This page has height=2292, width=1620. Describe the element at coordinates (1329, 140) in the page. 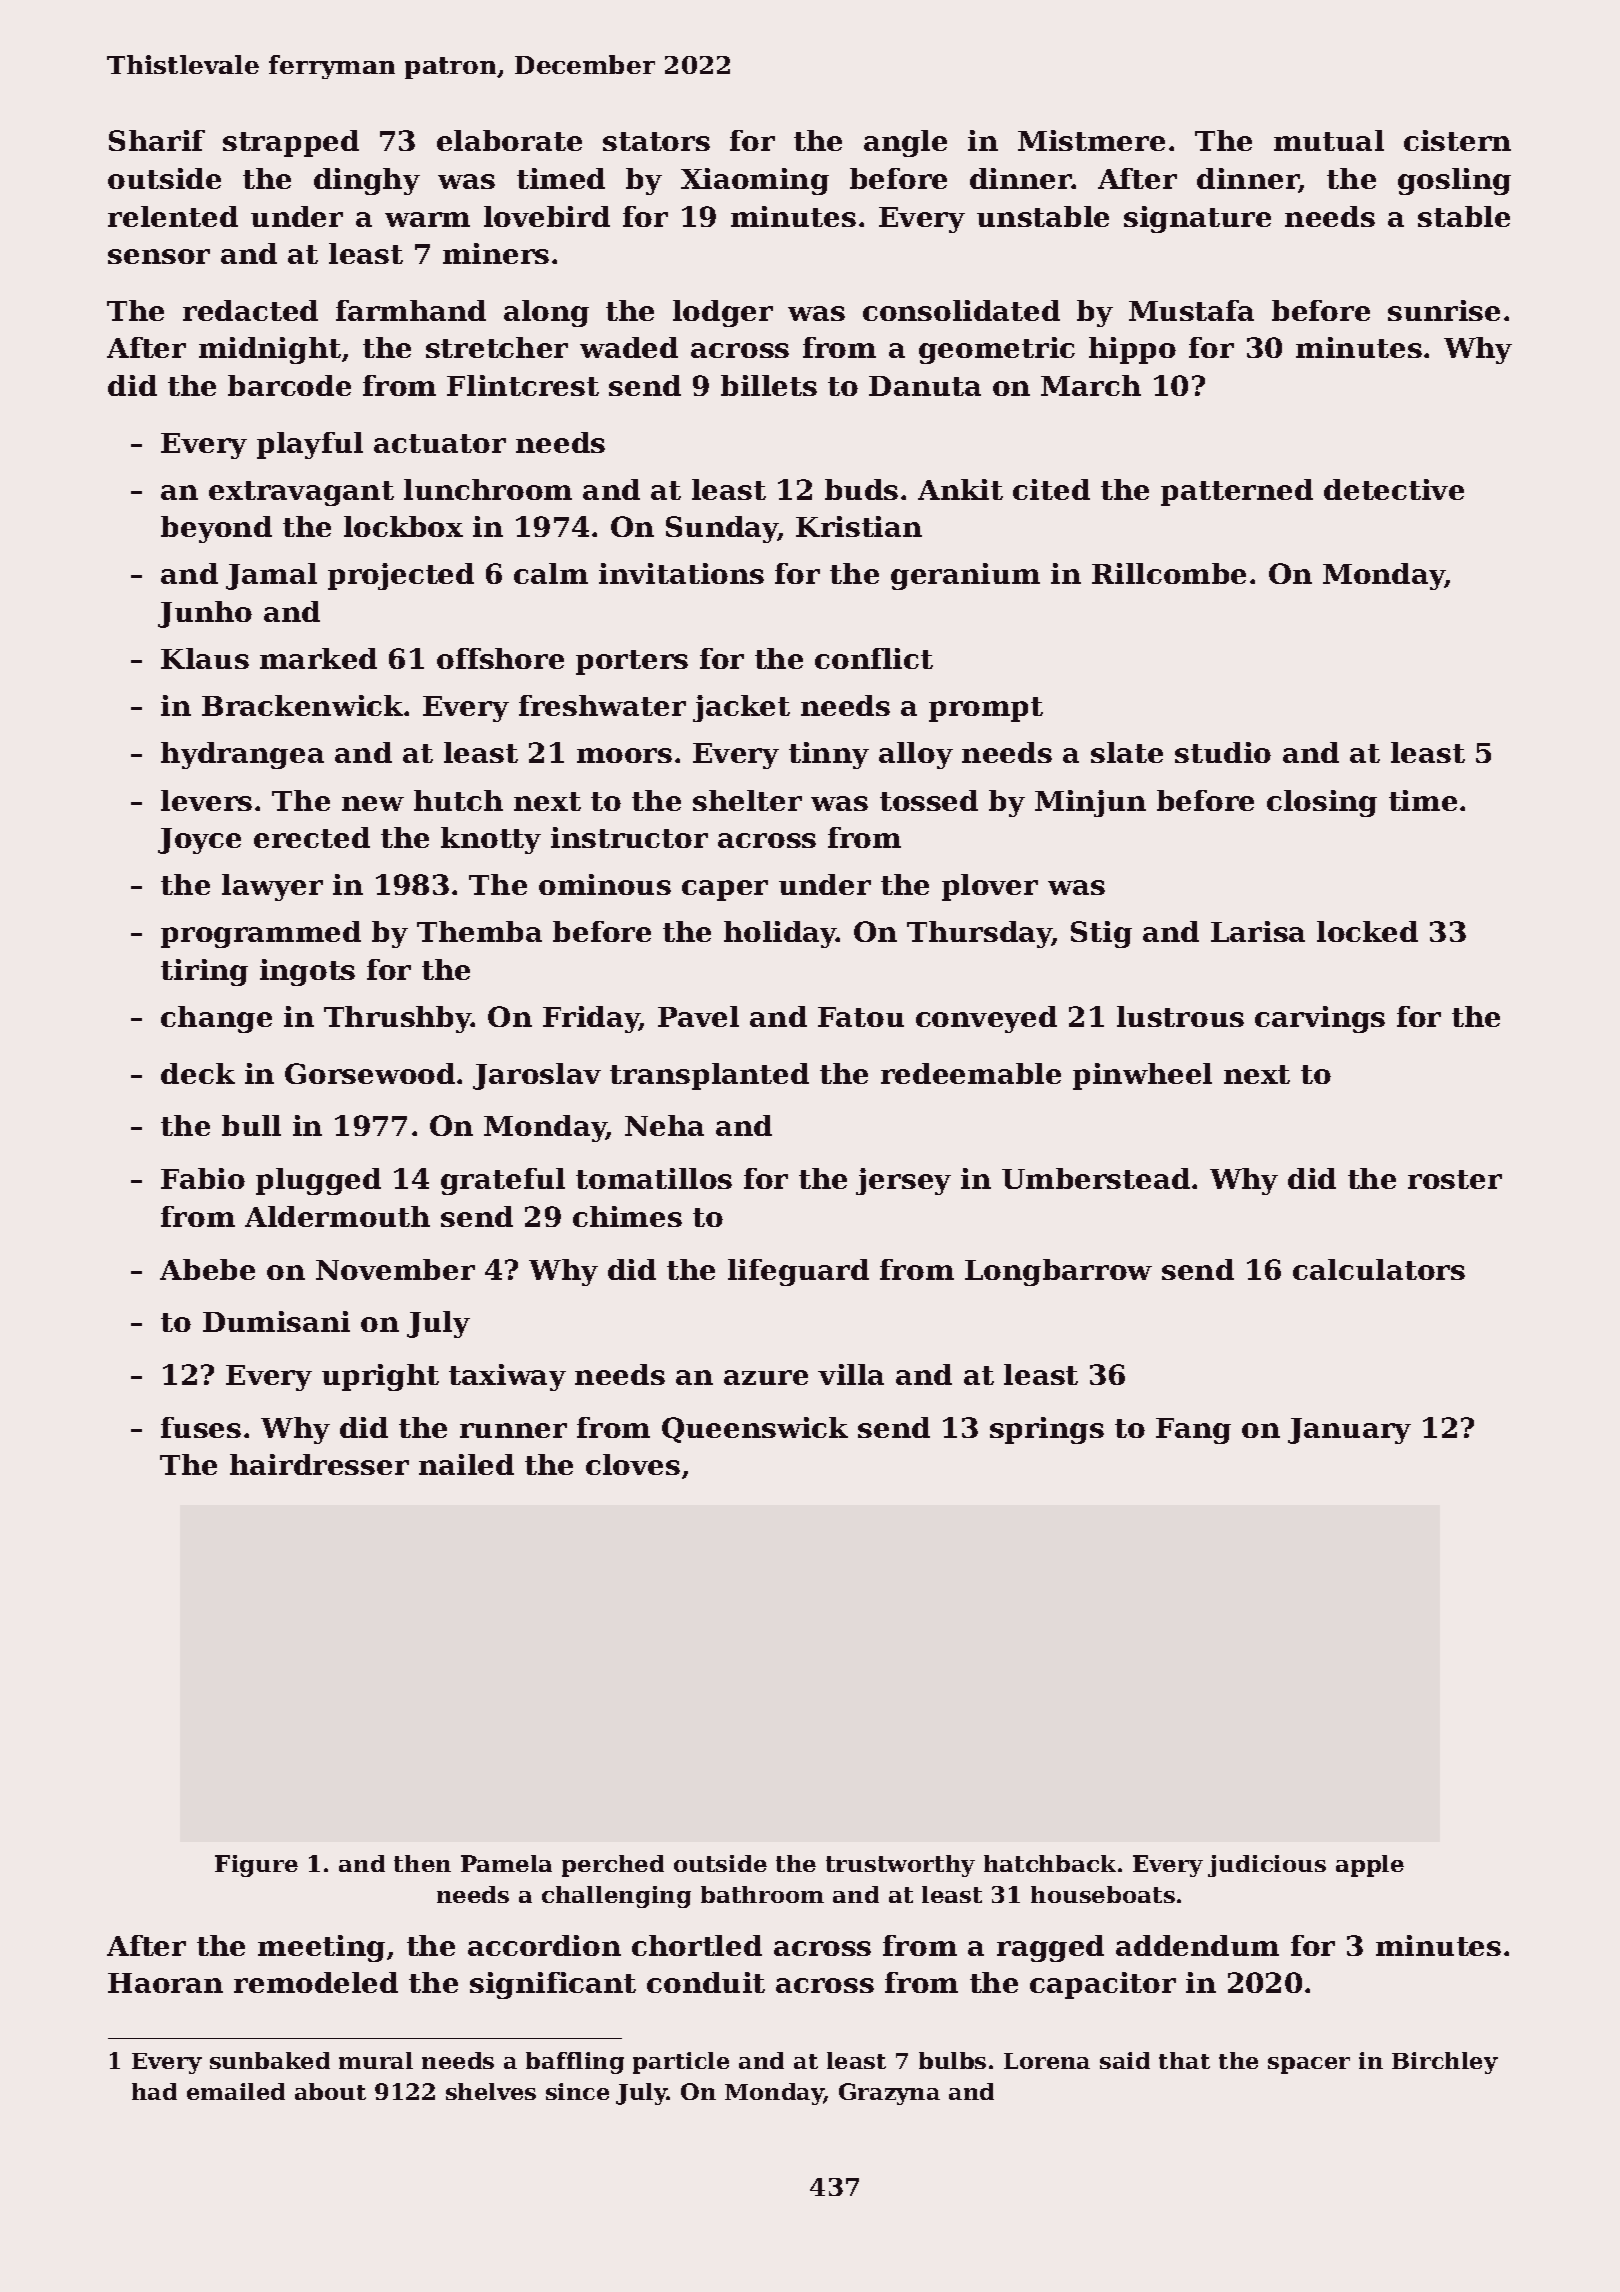

I see `mutual` at that location.
